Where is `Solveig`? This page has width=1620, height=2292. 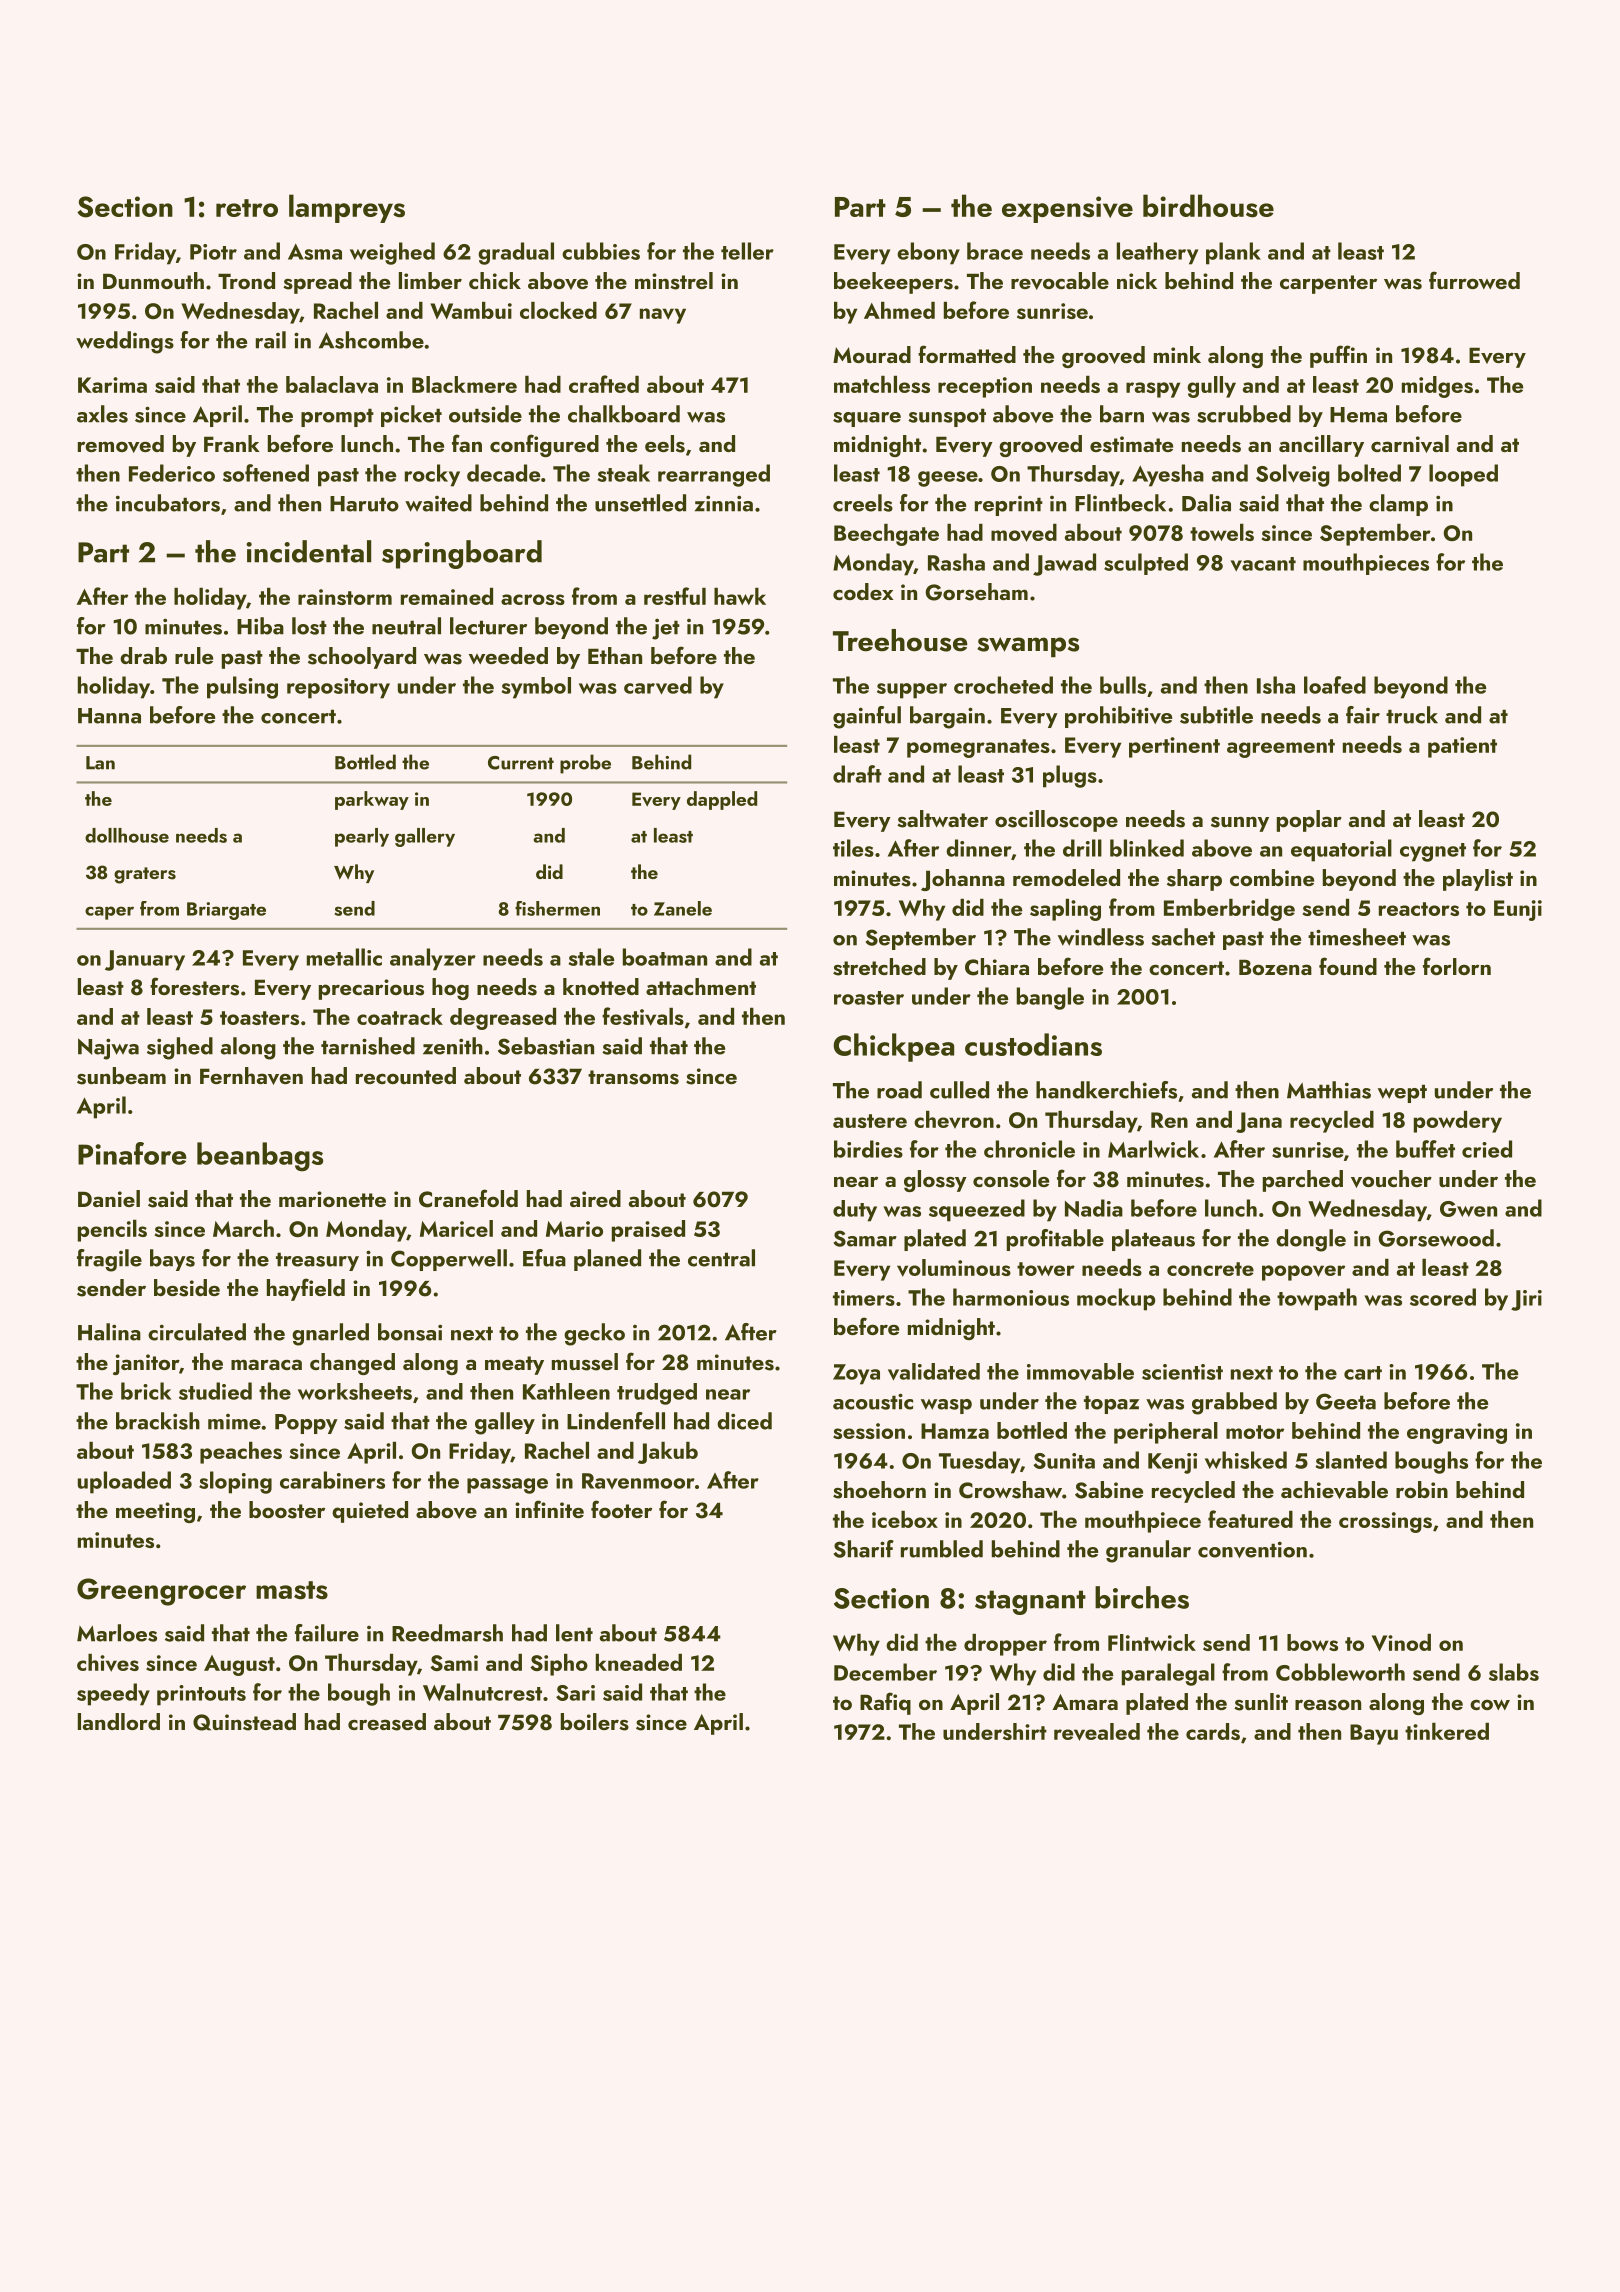
Solveig is located at coordinates (1293, 475).
